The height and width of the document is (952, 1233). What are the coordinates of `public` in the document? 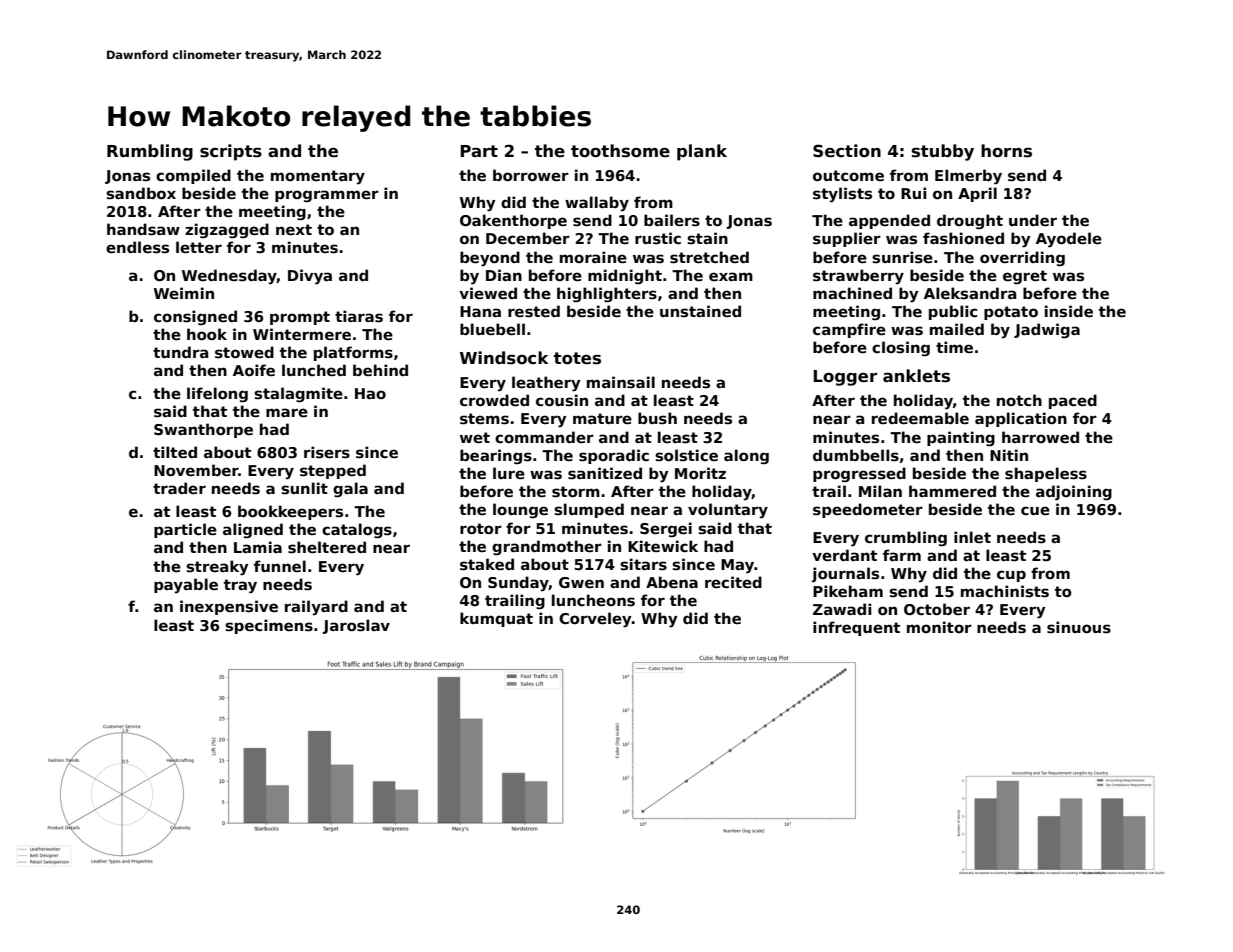 It's located at (953, 312).
